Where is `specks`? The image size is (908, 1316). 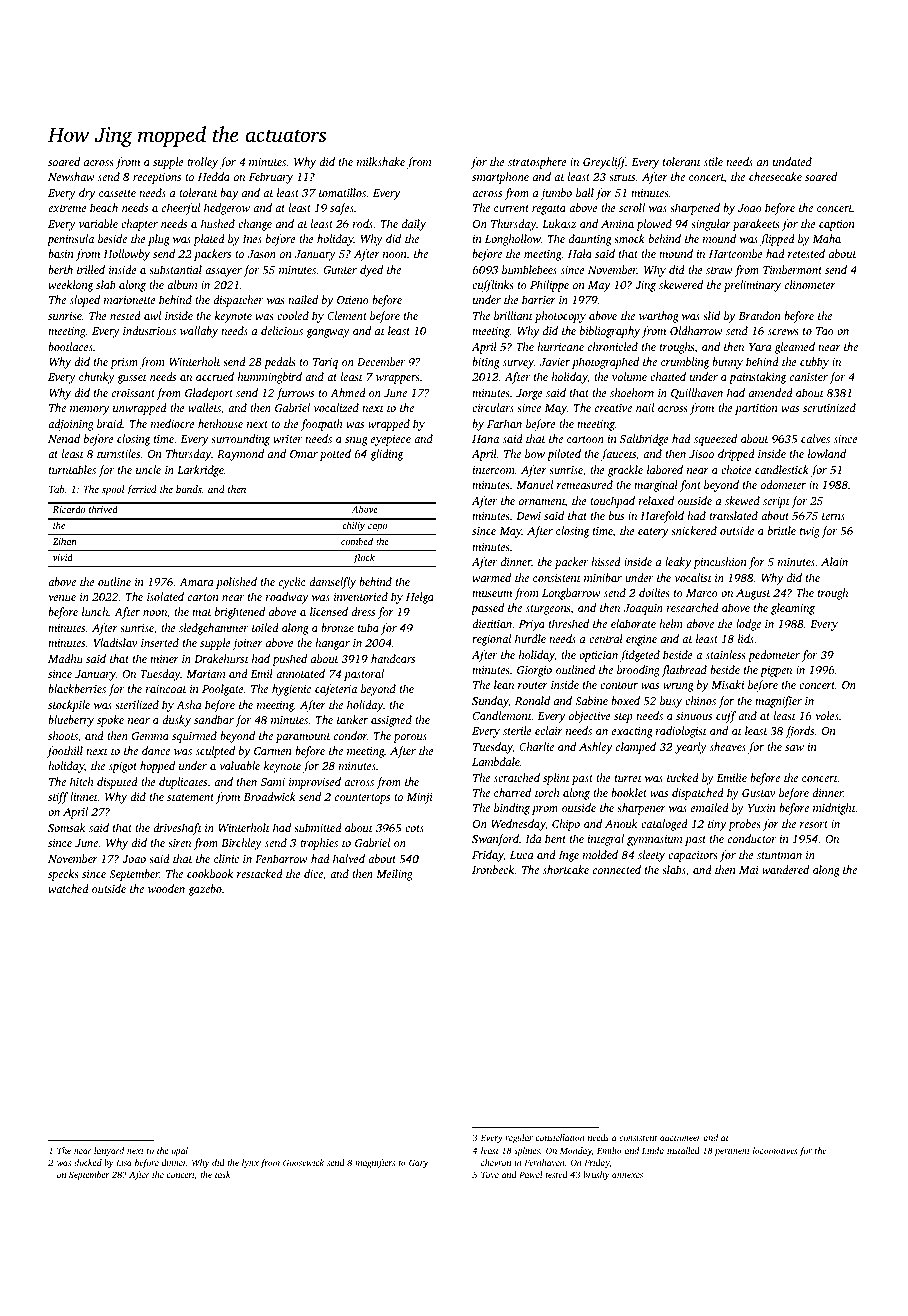 specks is located at coordinates (63, 875).
